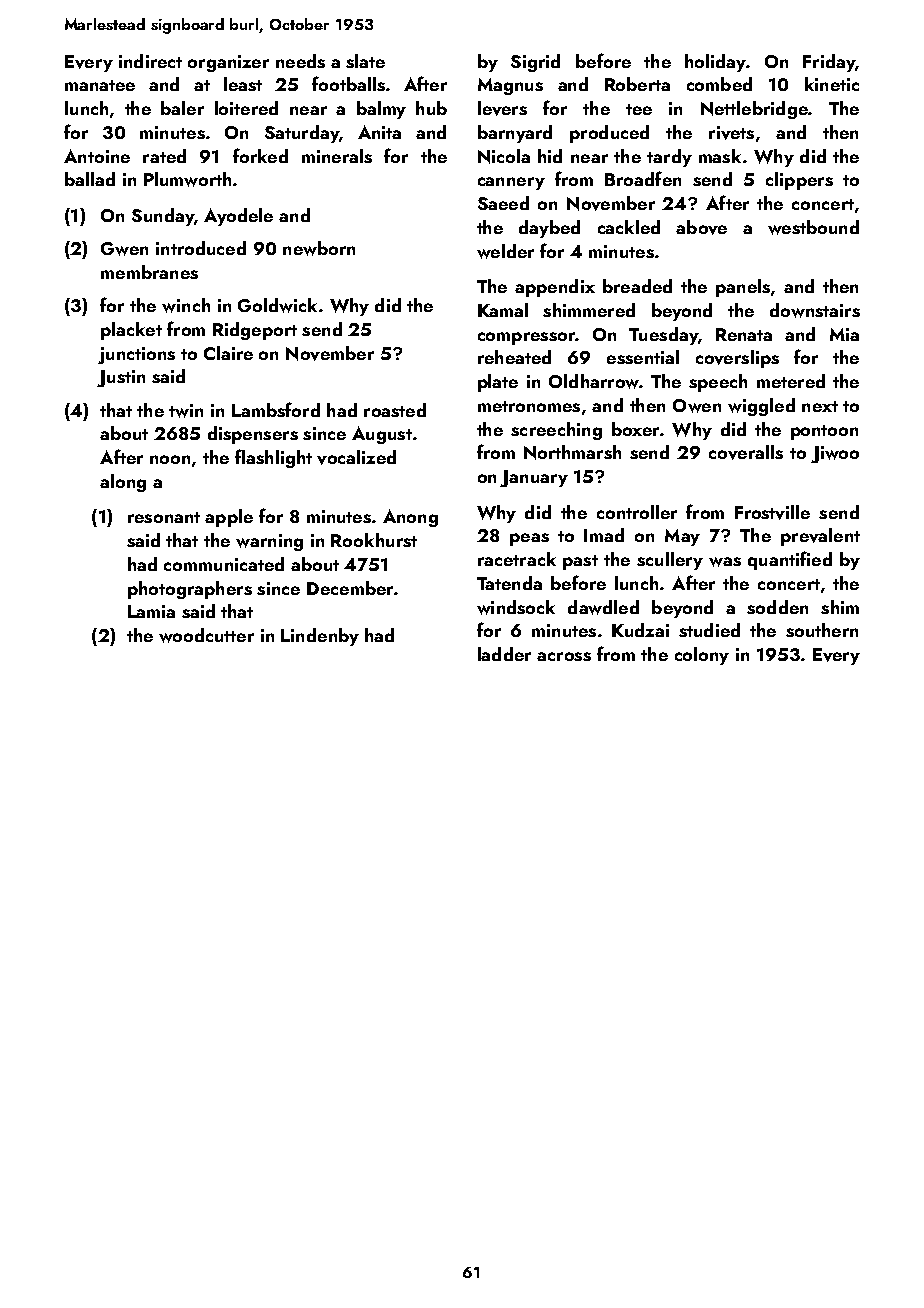  I want to click on barnyard, so click(515, 134).
